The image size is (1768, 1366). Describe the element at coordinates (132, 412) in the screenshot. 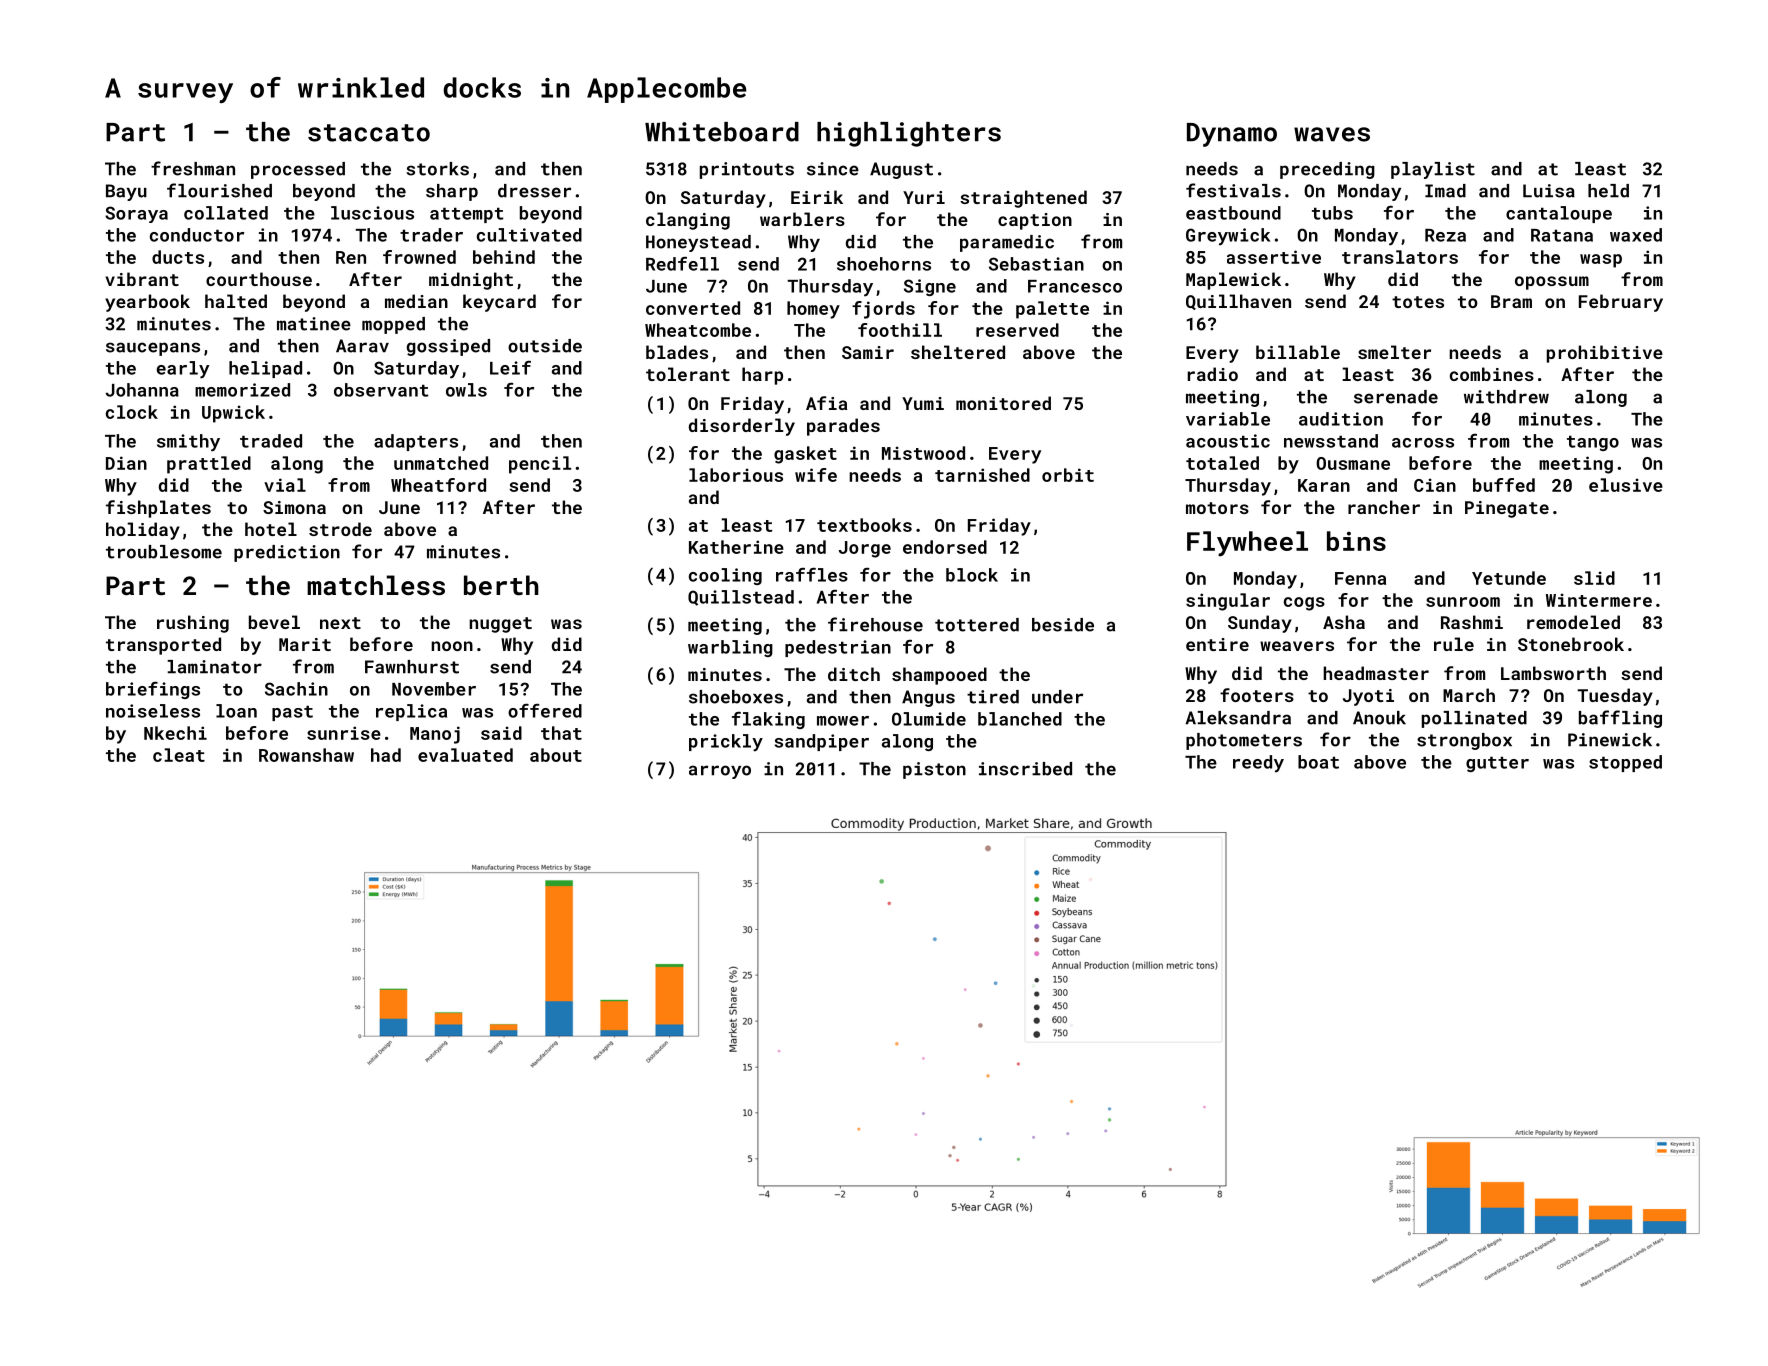

I see `clock` at that location.
